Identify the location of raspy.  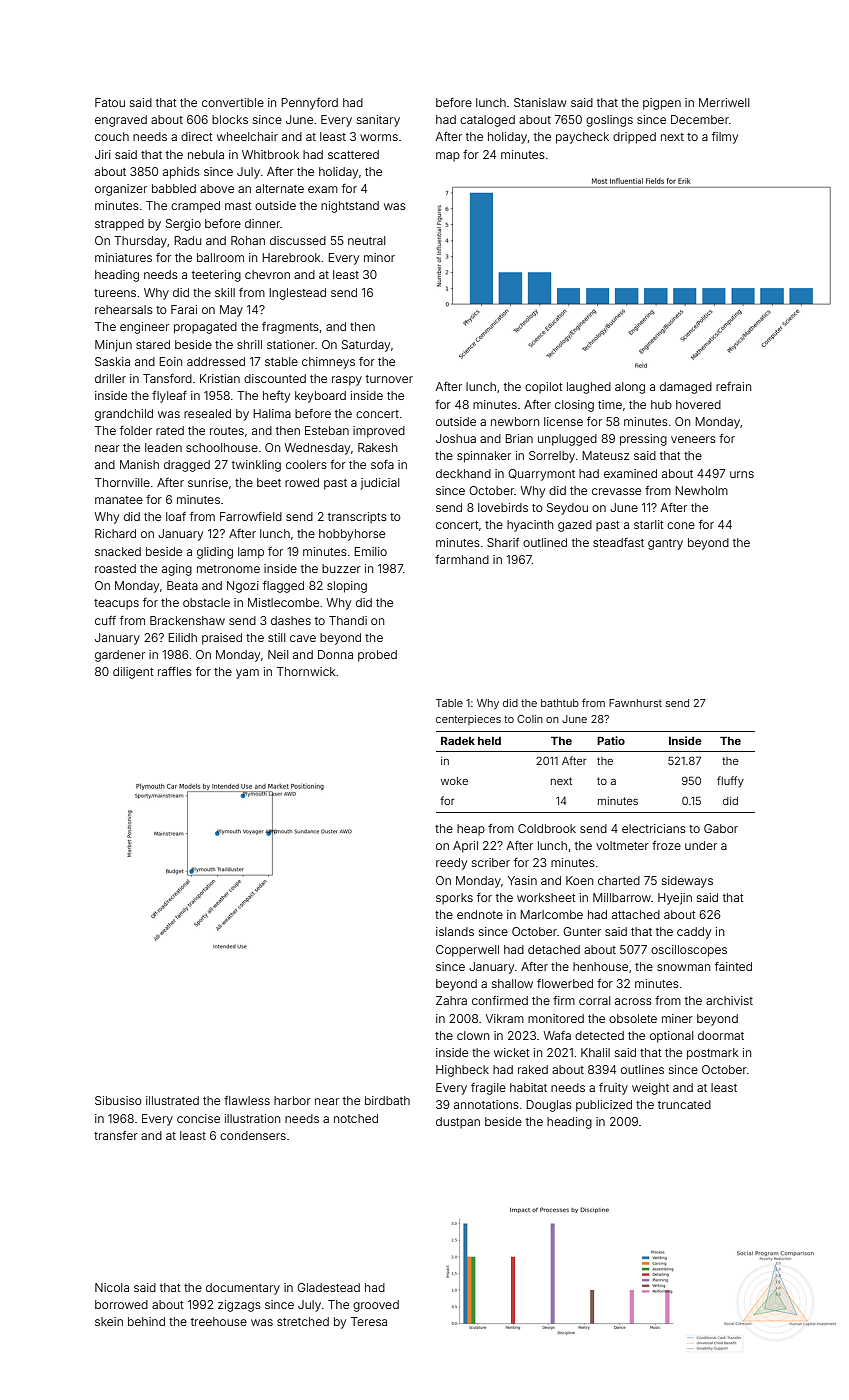
(347, 381).
